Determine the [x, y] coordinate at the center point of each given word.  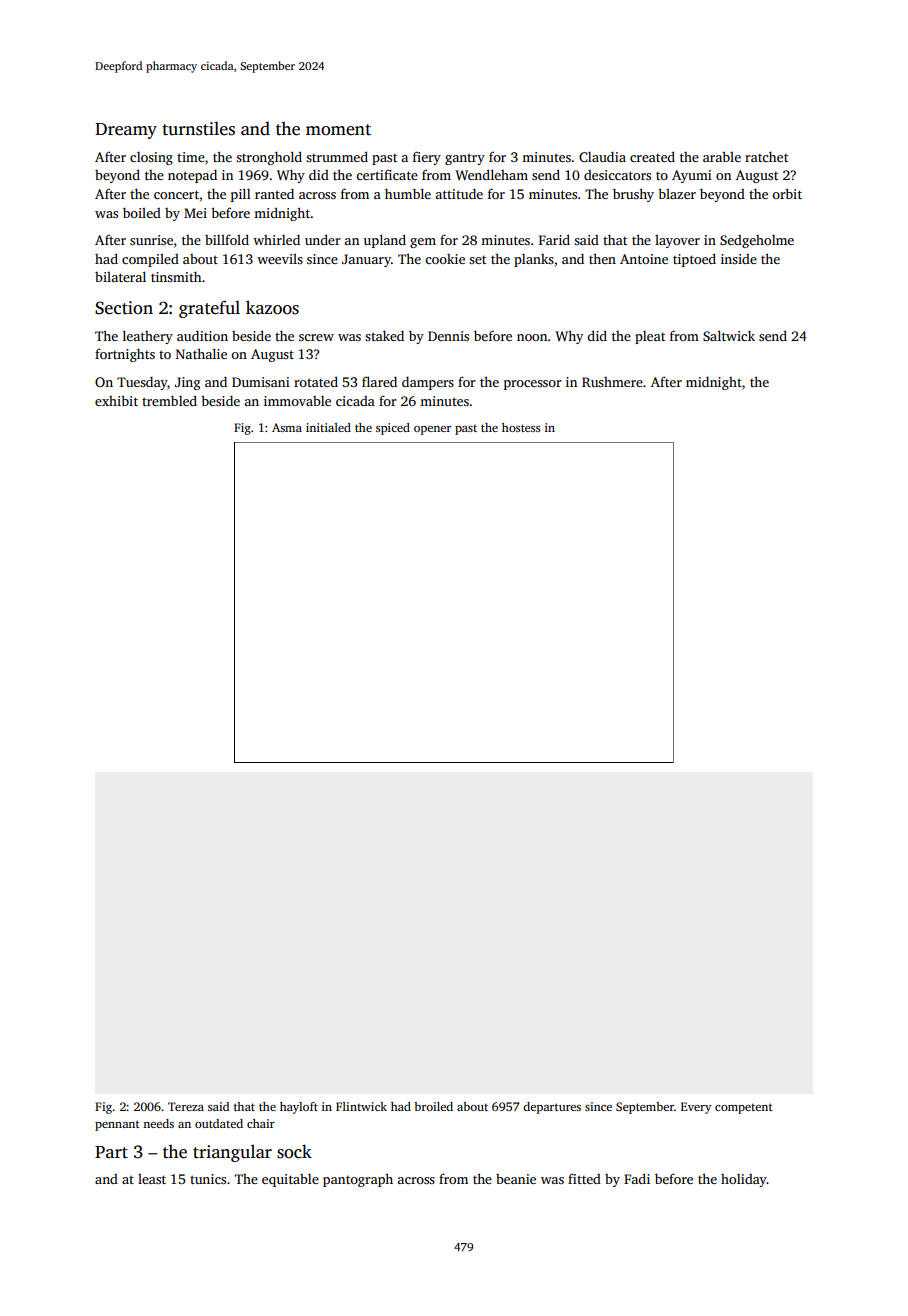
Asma [287, 427]
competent [744, 1108]
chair [261, 1123]
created [652, 156]
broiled [433, 1106]
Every [696, 1108]
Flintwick [361, 1106]
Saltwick [729, 335]
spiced [393, 429]
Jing [187, 383]
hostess [521, 427]
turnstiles [198, 128]
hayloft [299, 1108]
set [477, 260]
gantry [465, 159]
